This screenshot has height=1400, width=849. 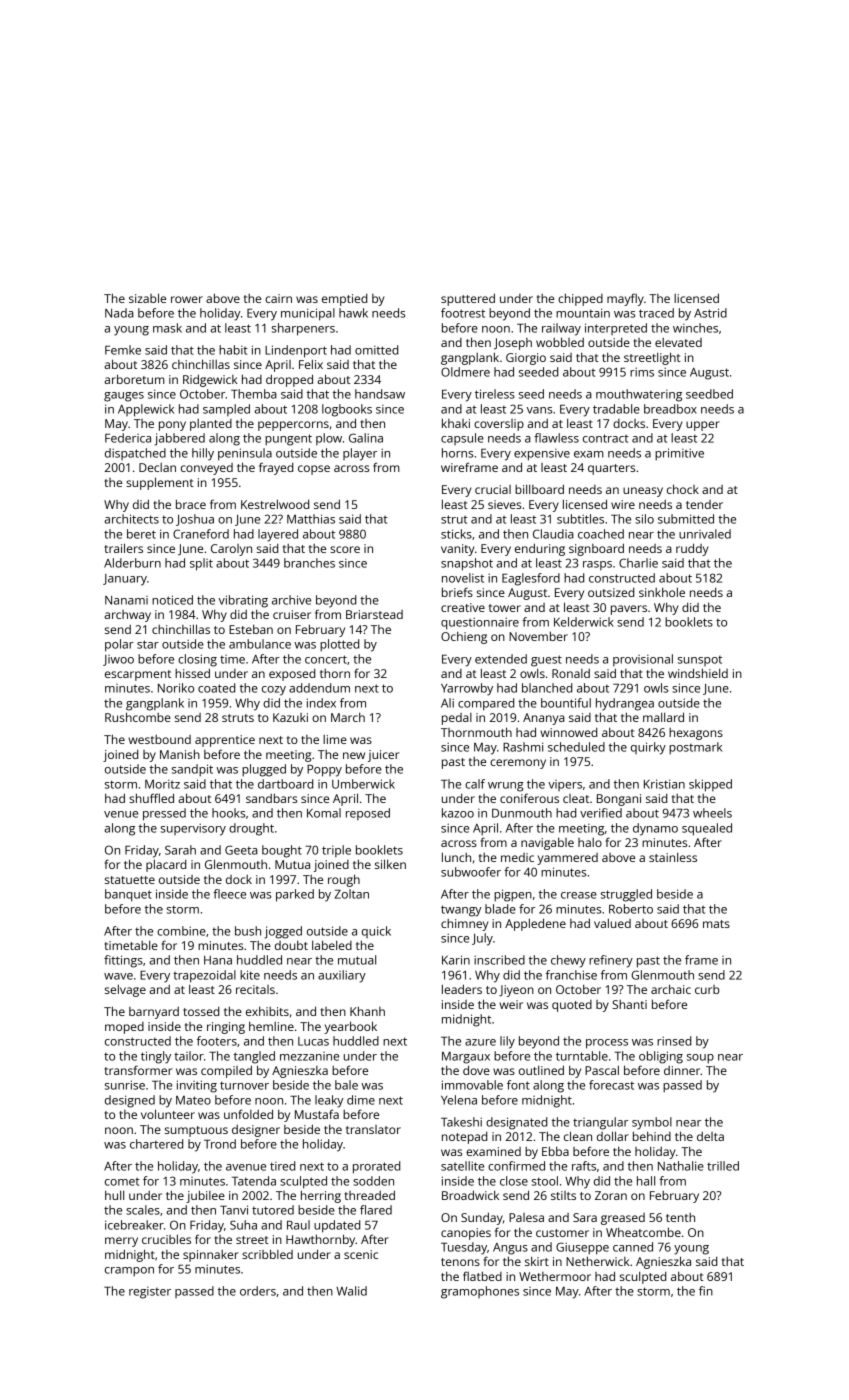 I want to click on canned, so click(x=633, y=1247).
